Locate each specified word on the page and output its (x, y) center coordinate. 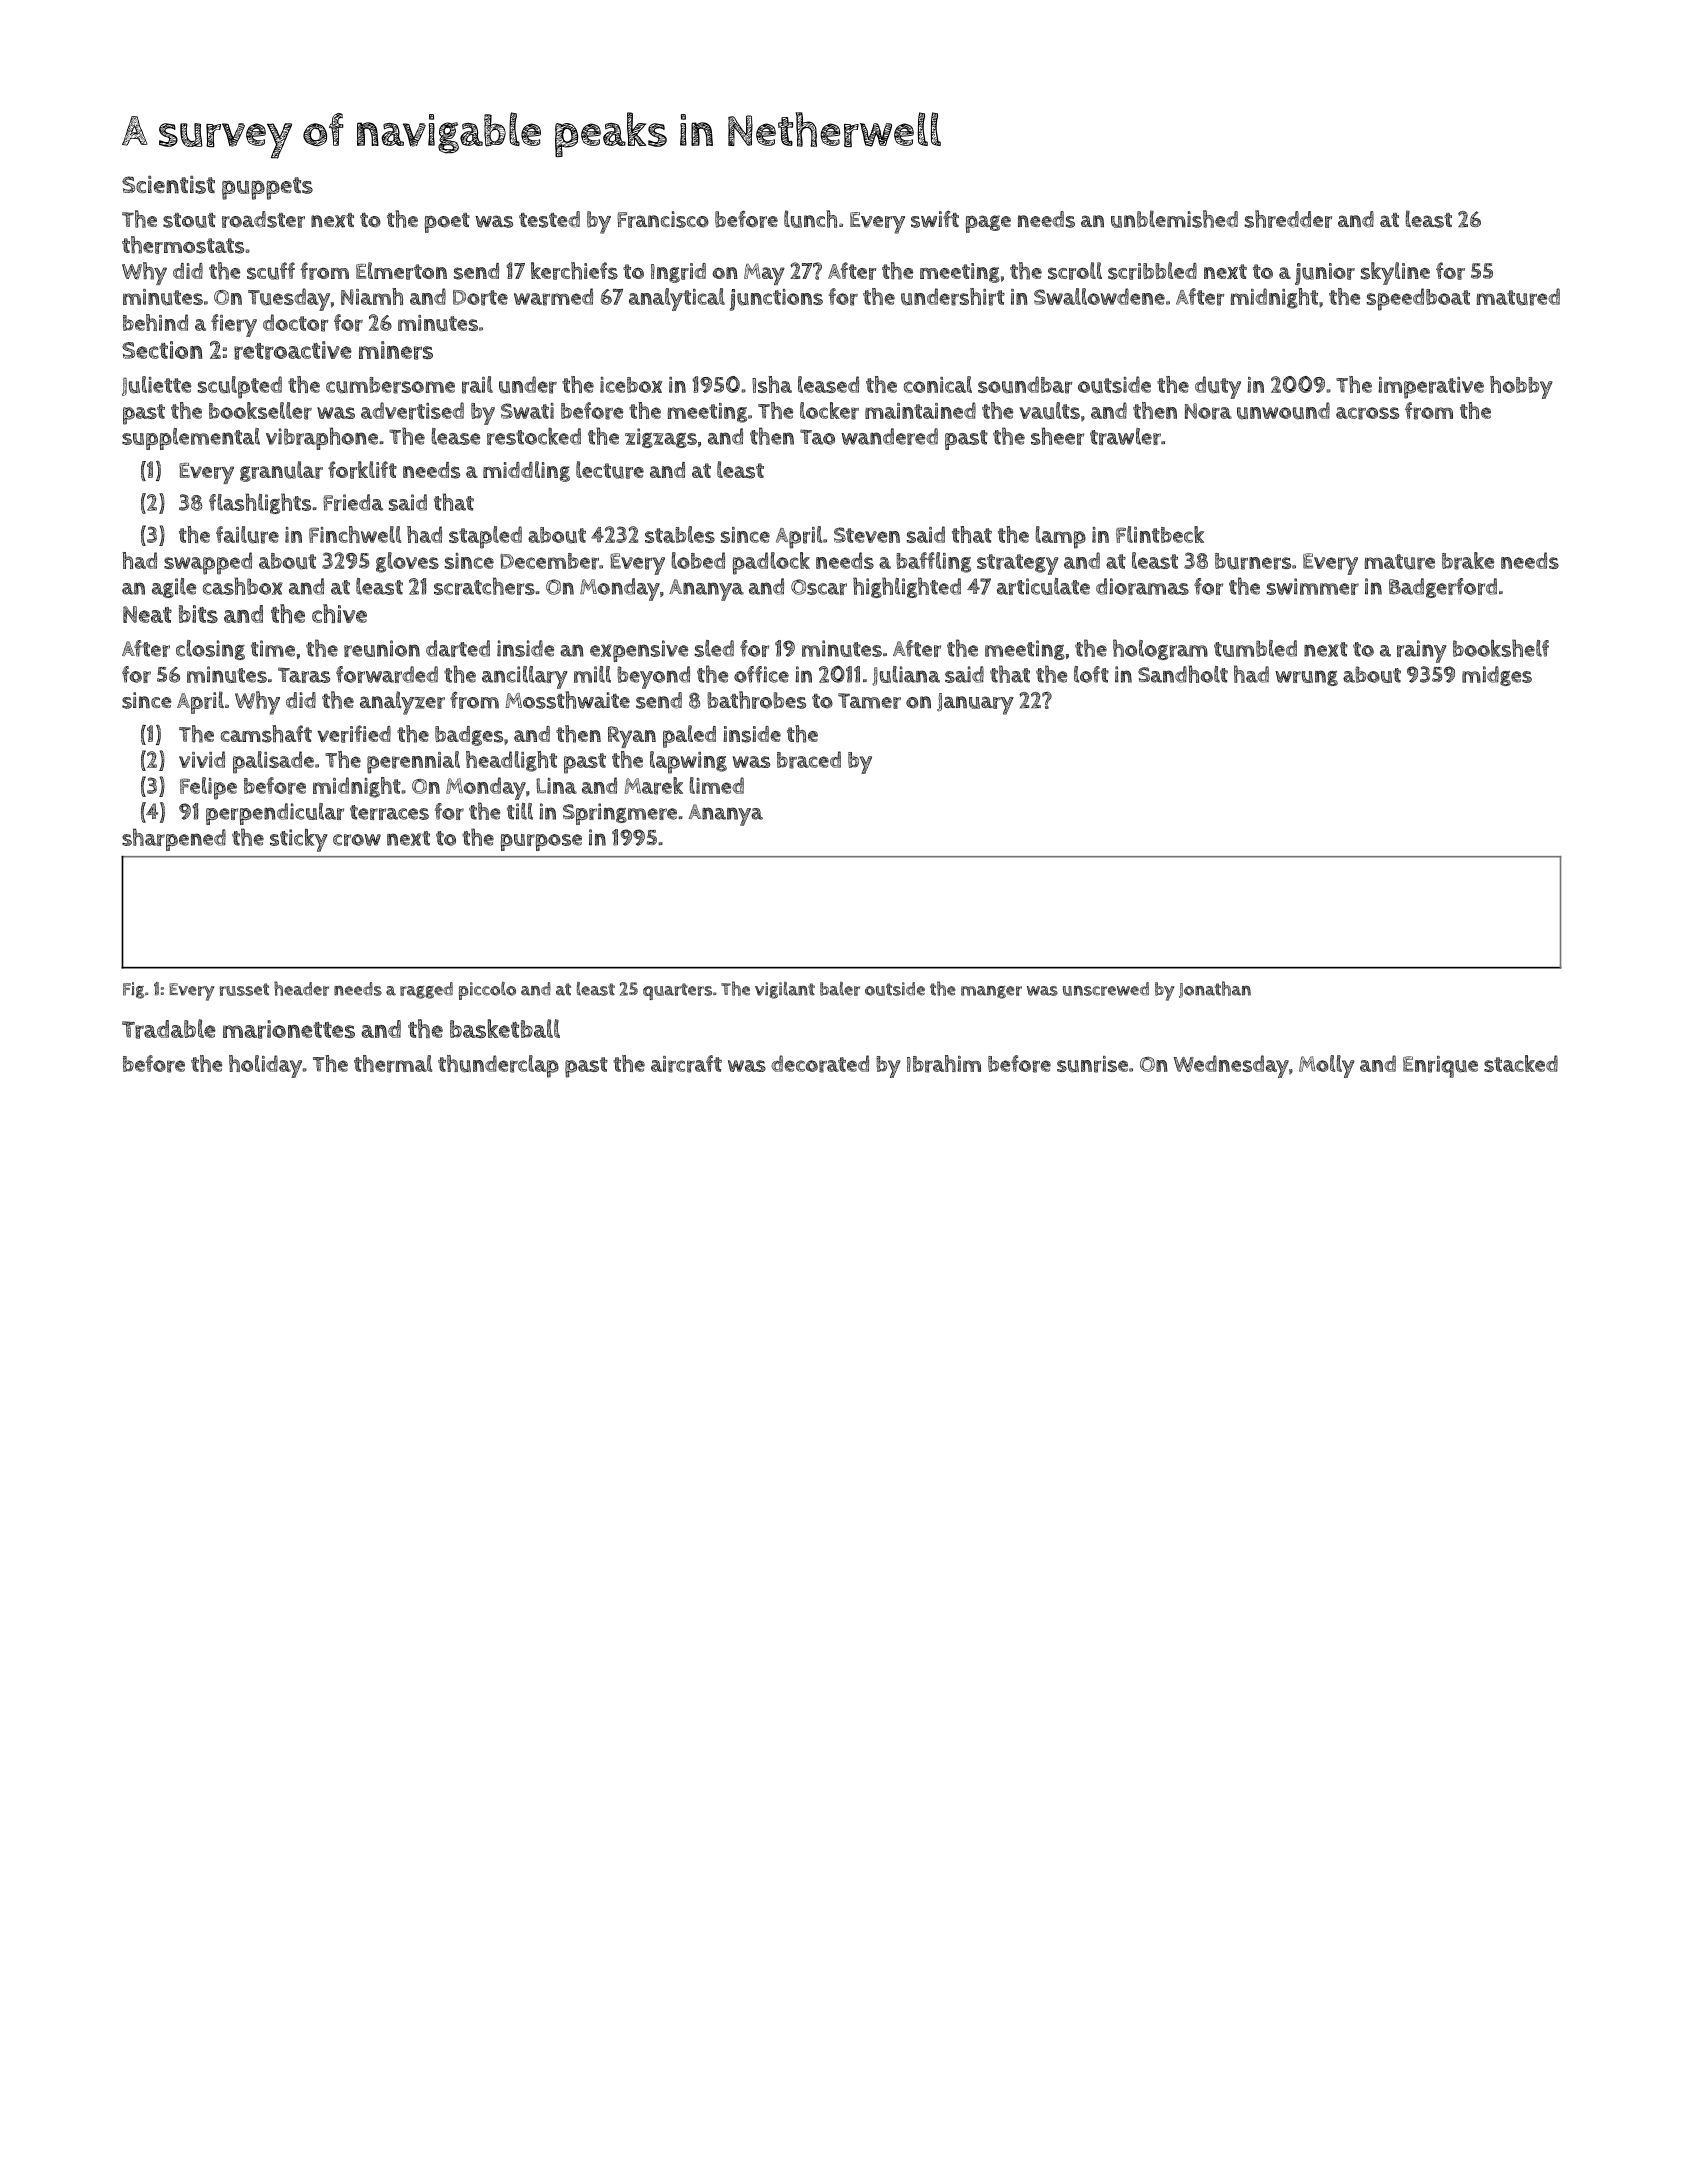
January (975, 704)
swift (935, 219)
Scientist (168, 184)
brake (1468, 561)
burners (1253, 561)
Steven (867, 535)
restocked (534, 436)
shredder (1288, 219)
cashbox (243, 586)
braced (809, 760)
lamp (1061, 537)
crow (357, 840)
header (301, 988)
